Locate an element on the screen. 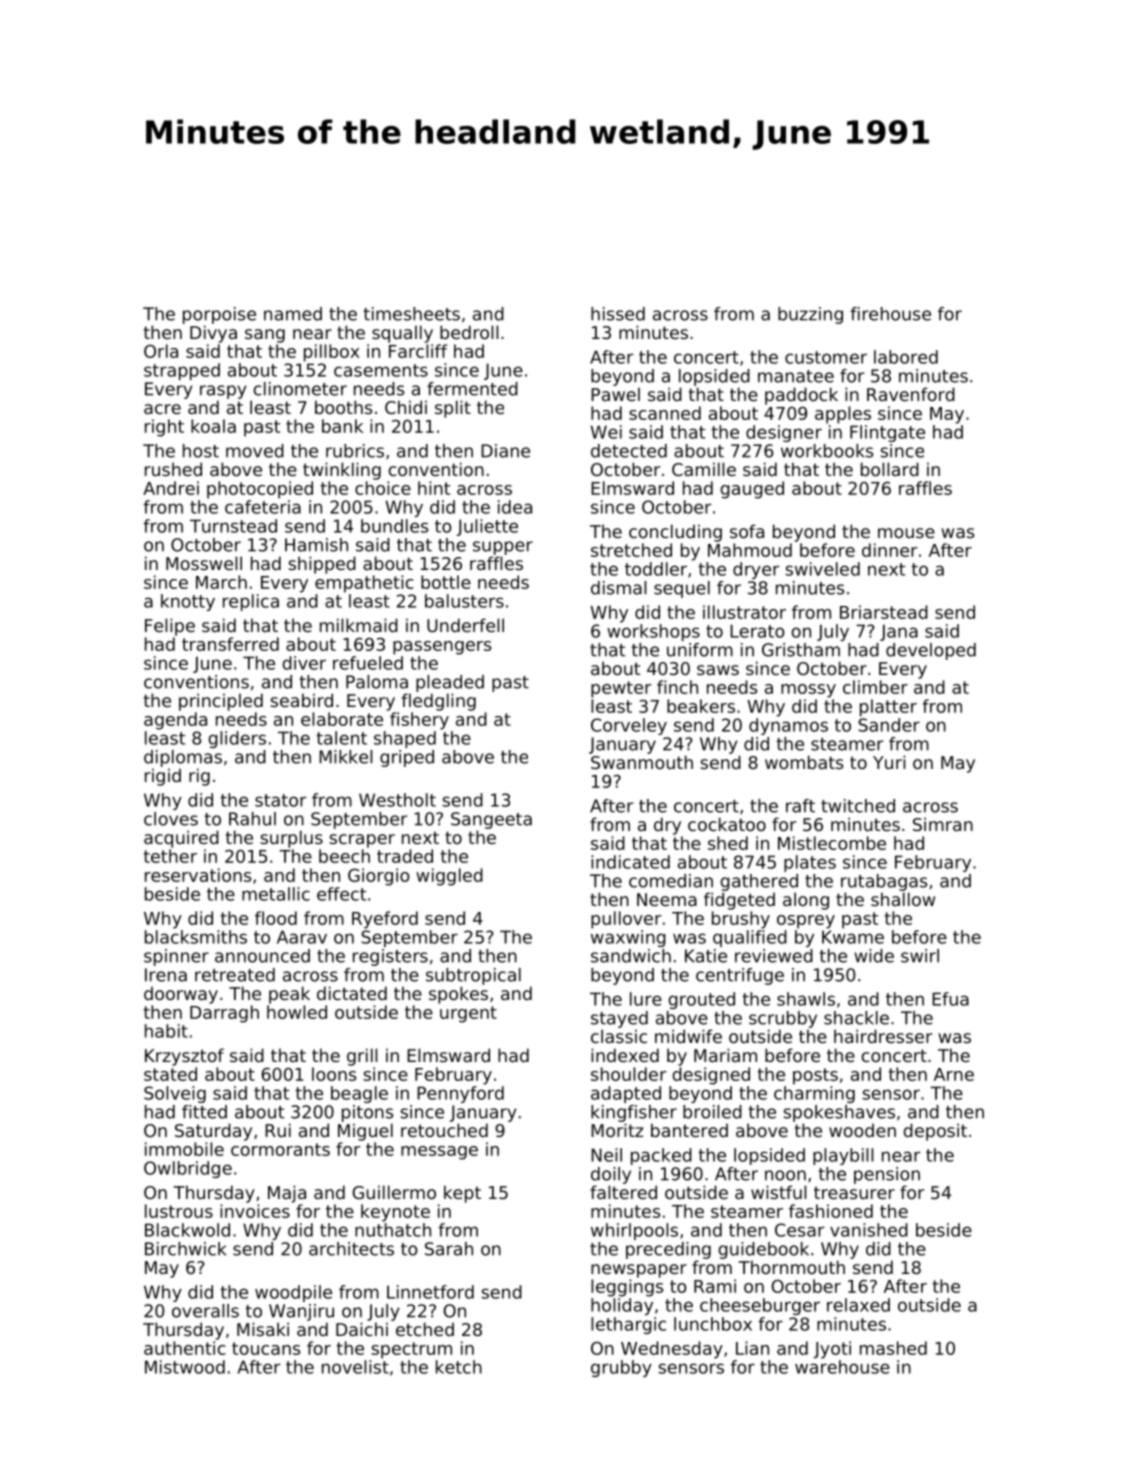  ketch is located at coordinates (459, 1367).
